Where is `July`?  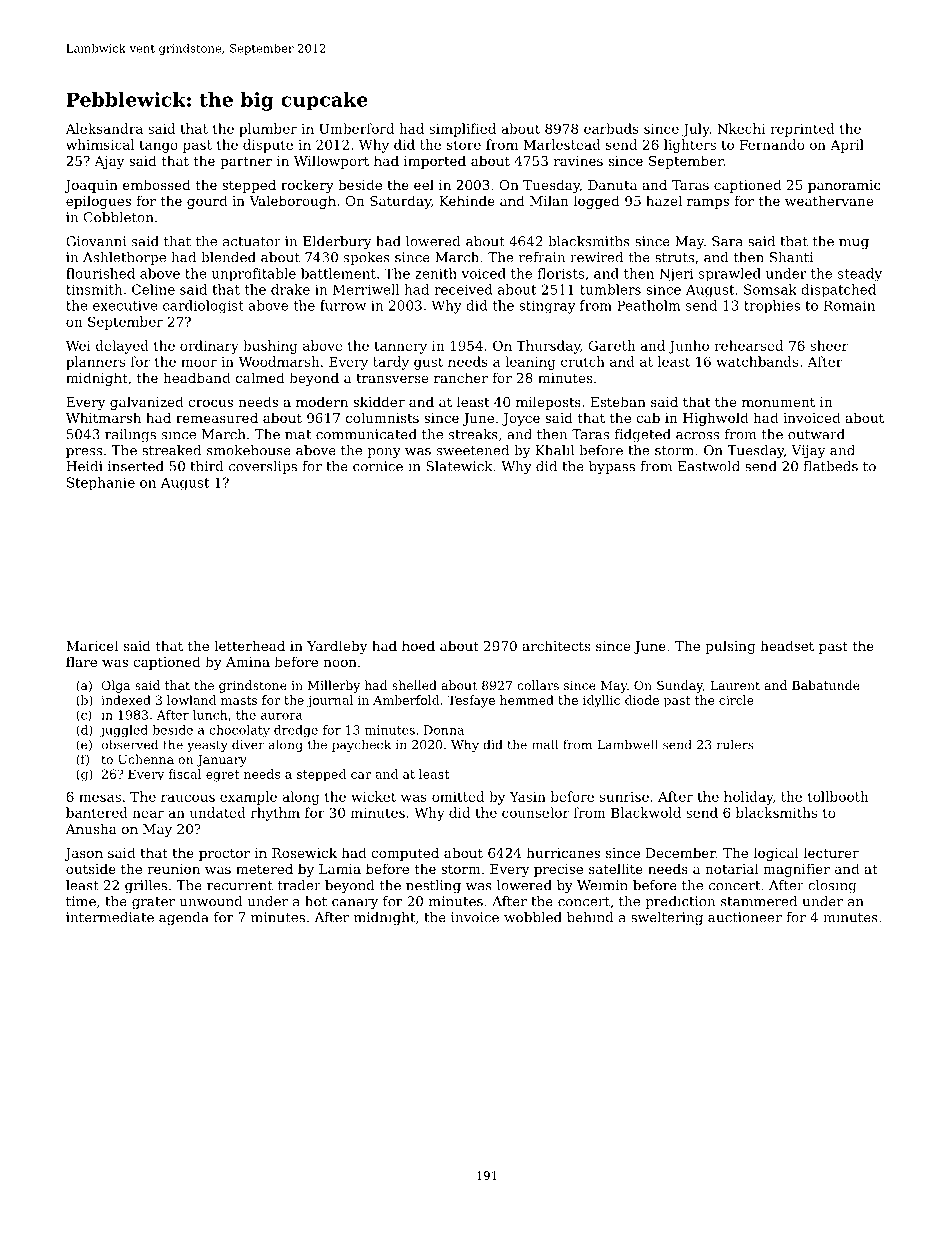 July is located at coordinates (696, 130).
